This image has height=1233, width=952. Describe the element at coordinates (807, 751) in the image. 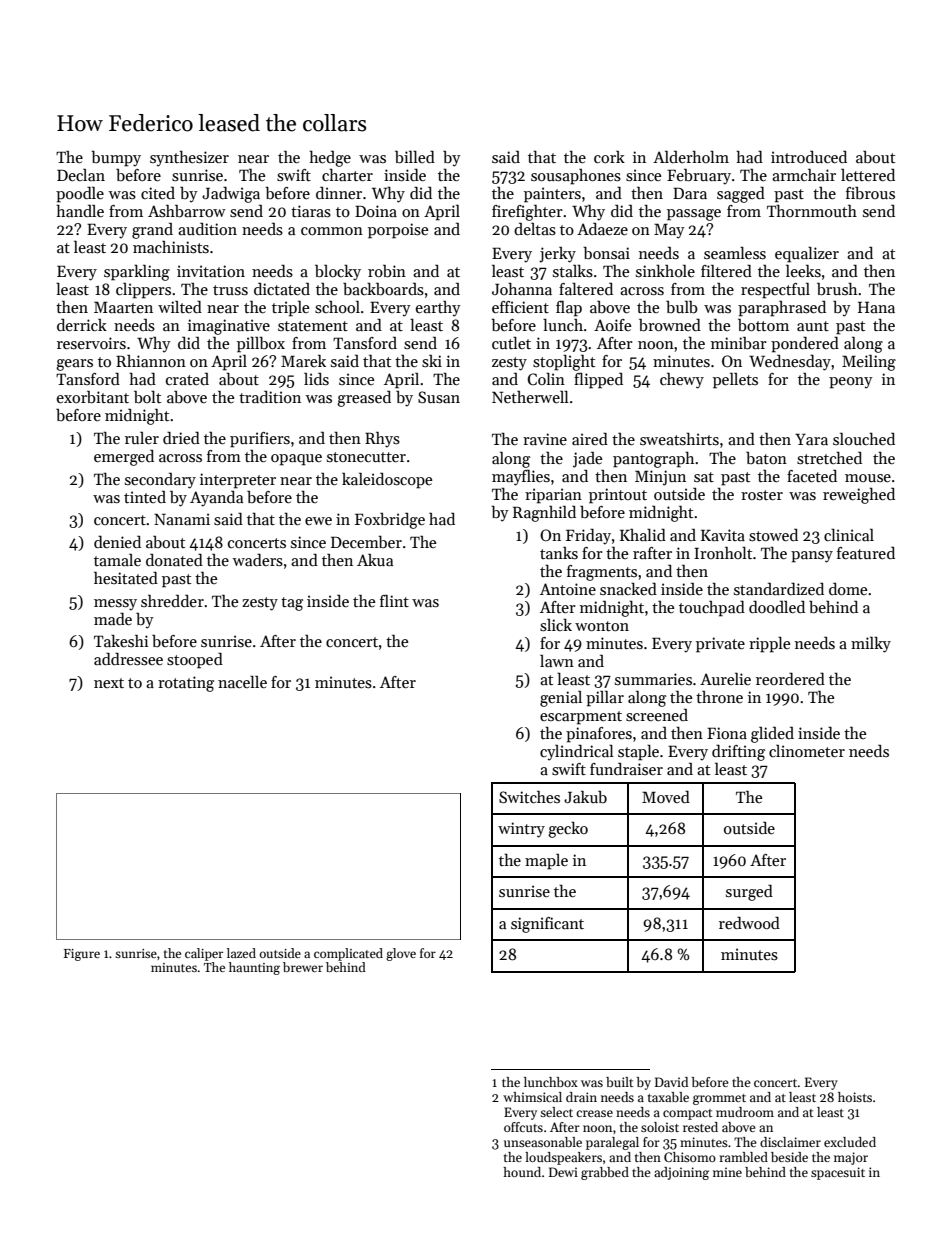

I see `clinometer` at that location.
